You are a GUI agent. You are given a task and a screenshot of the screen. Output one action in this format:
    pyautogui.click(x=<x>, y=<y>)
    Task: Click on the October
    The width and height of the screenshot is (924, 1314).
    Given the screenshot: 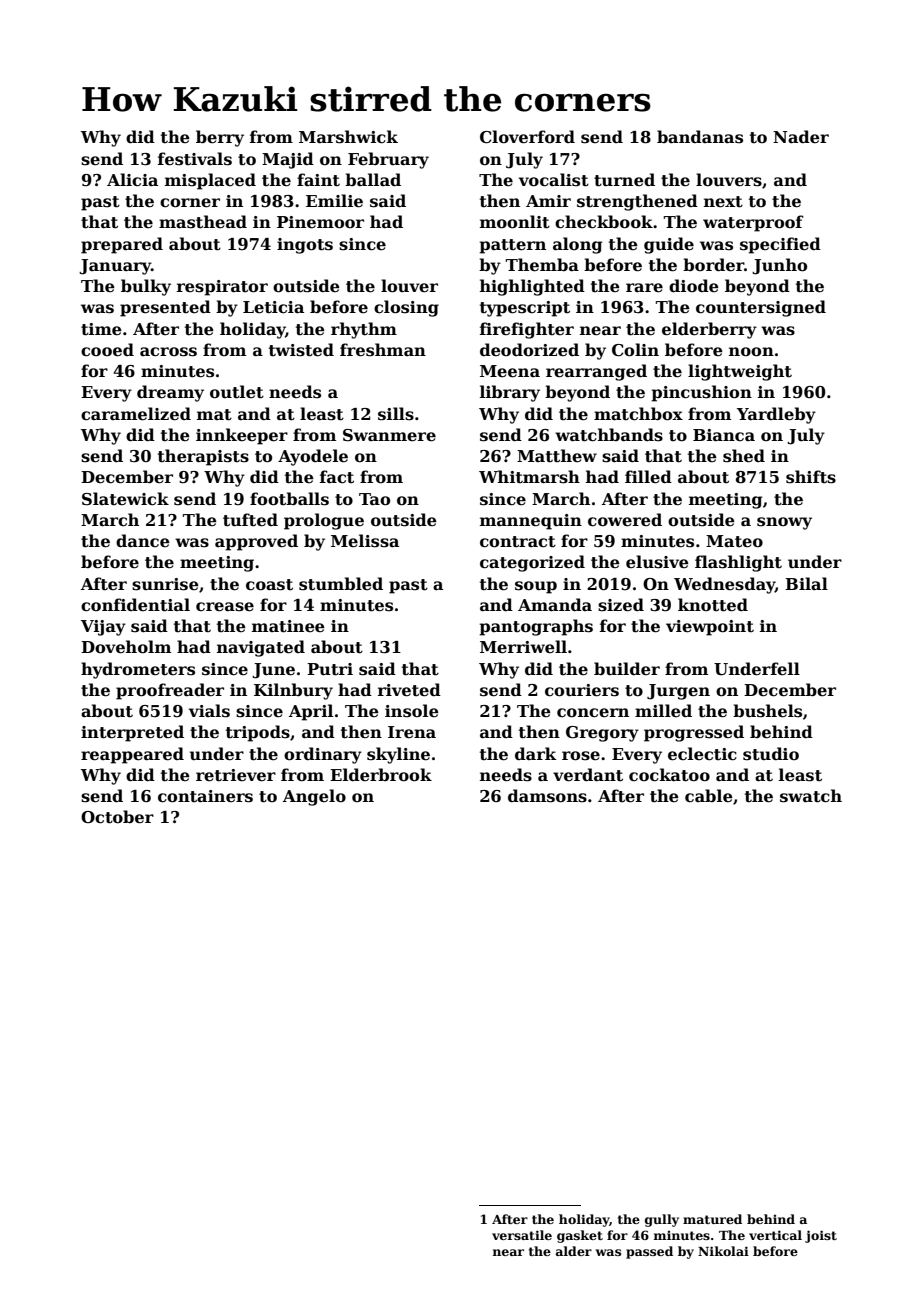 What is the action you would take?
    pyautogui.click(x=117, y=817)
